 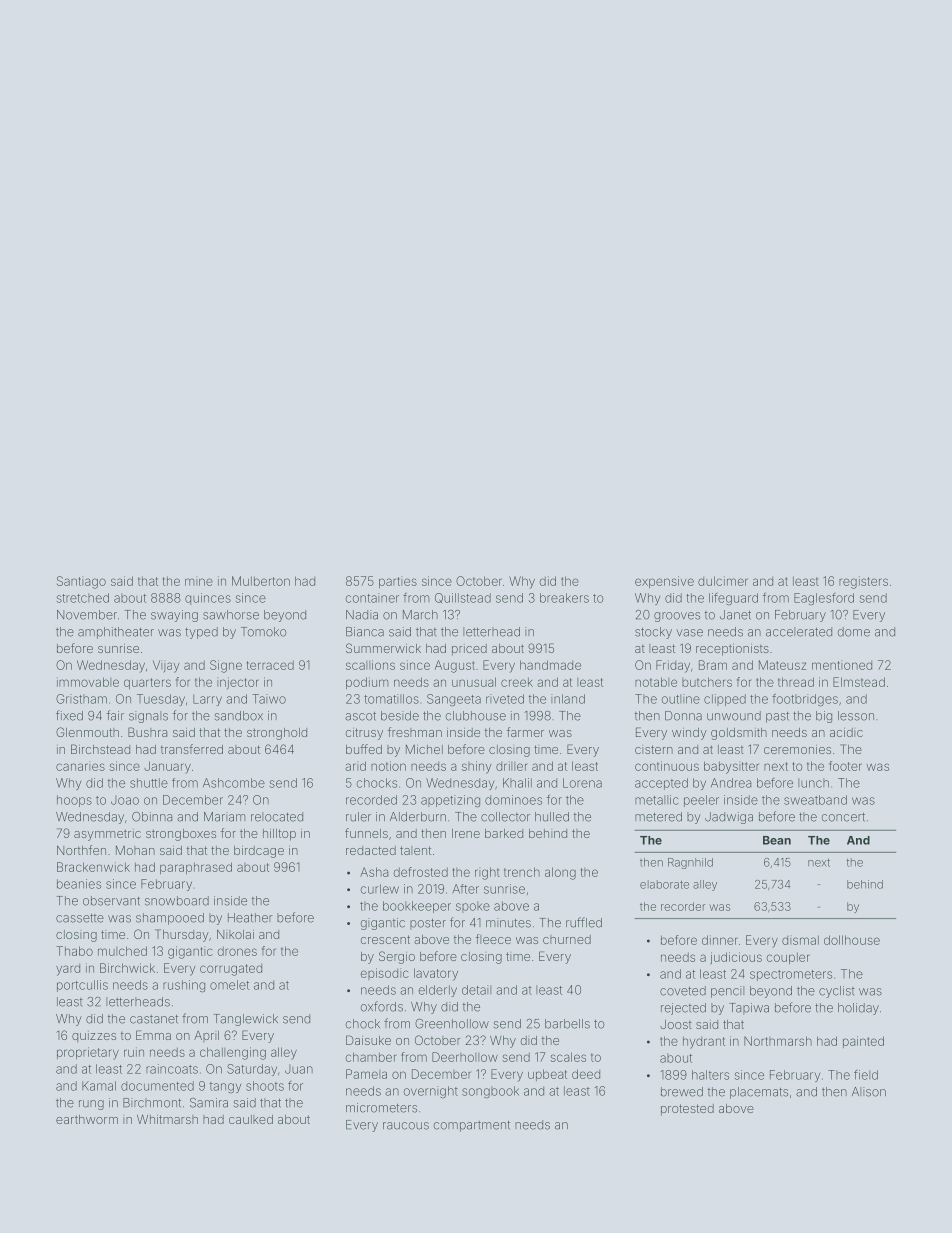 What do you see at coordinates (199, 581) in the page?
I see `mine` at bounding box center [199, 581].
